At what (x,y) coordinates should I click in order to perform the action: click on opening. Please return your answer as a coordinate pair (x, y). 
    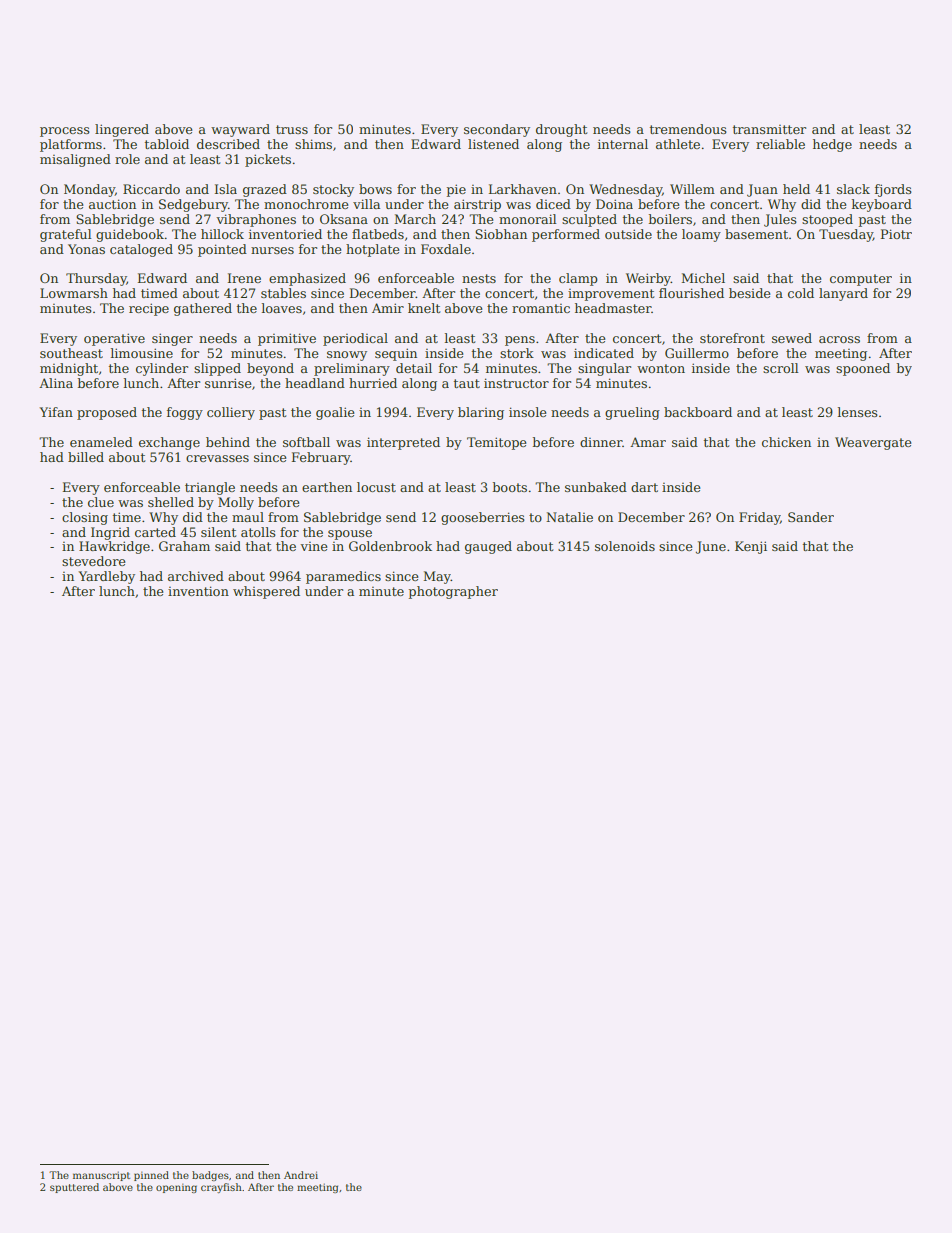
    Looking at the image, I should click on (176, 1188).
